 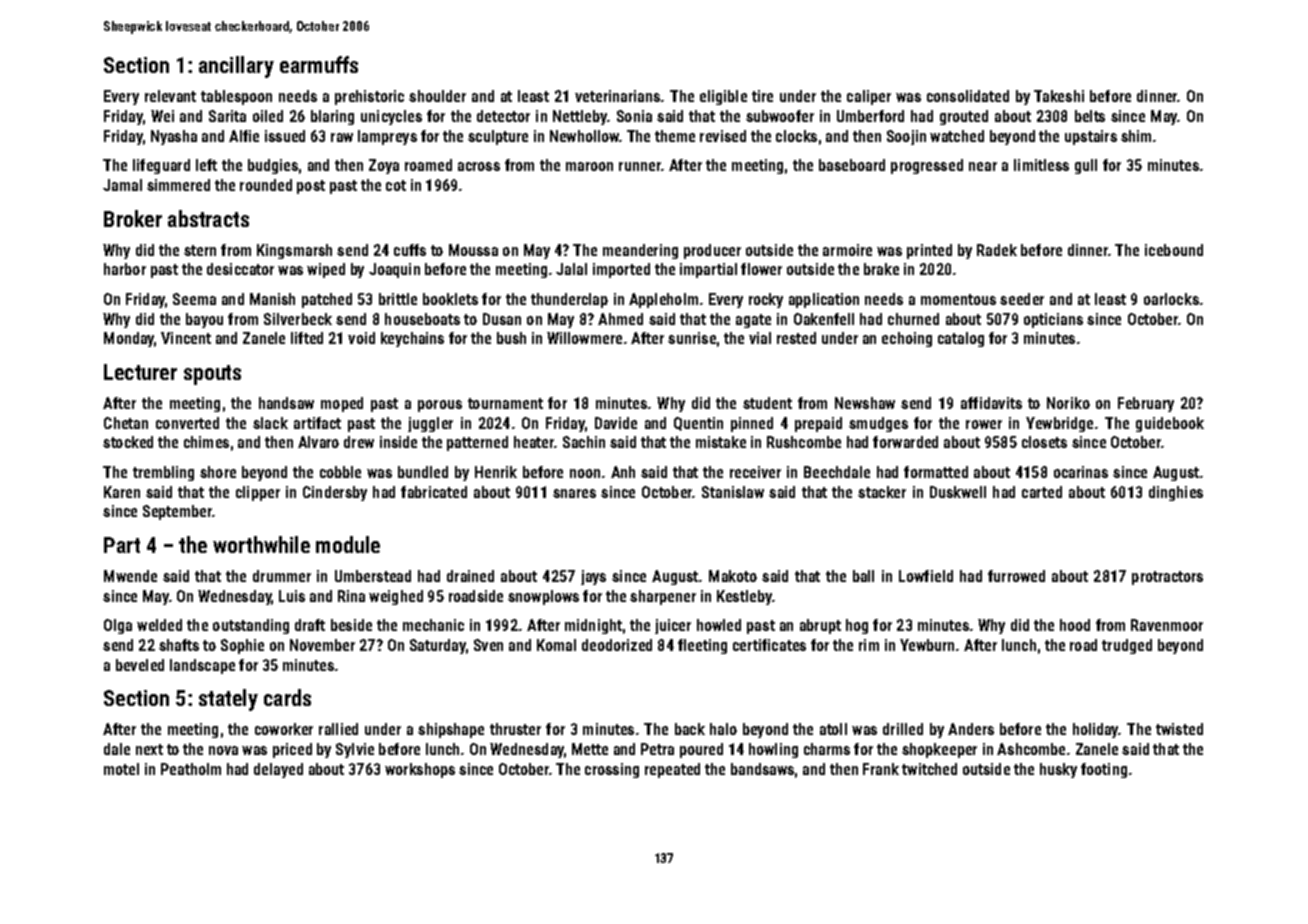 I want to click on tournament, so click(x=505, y=403).
